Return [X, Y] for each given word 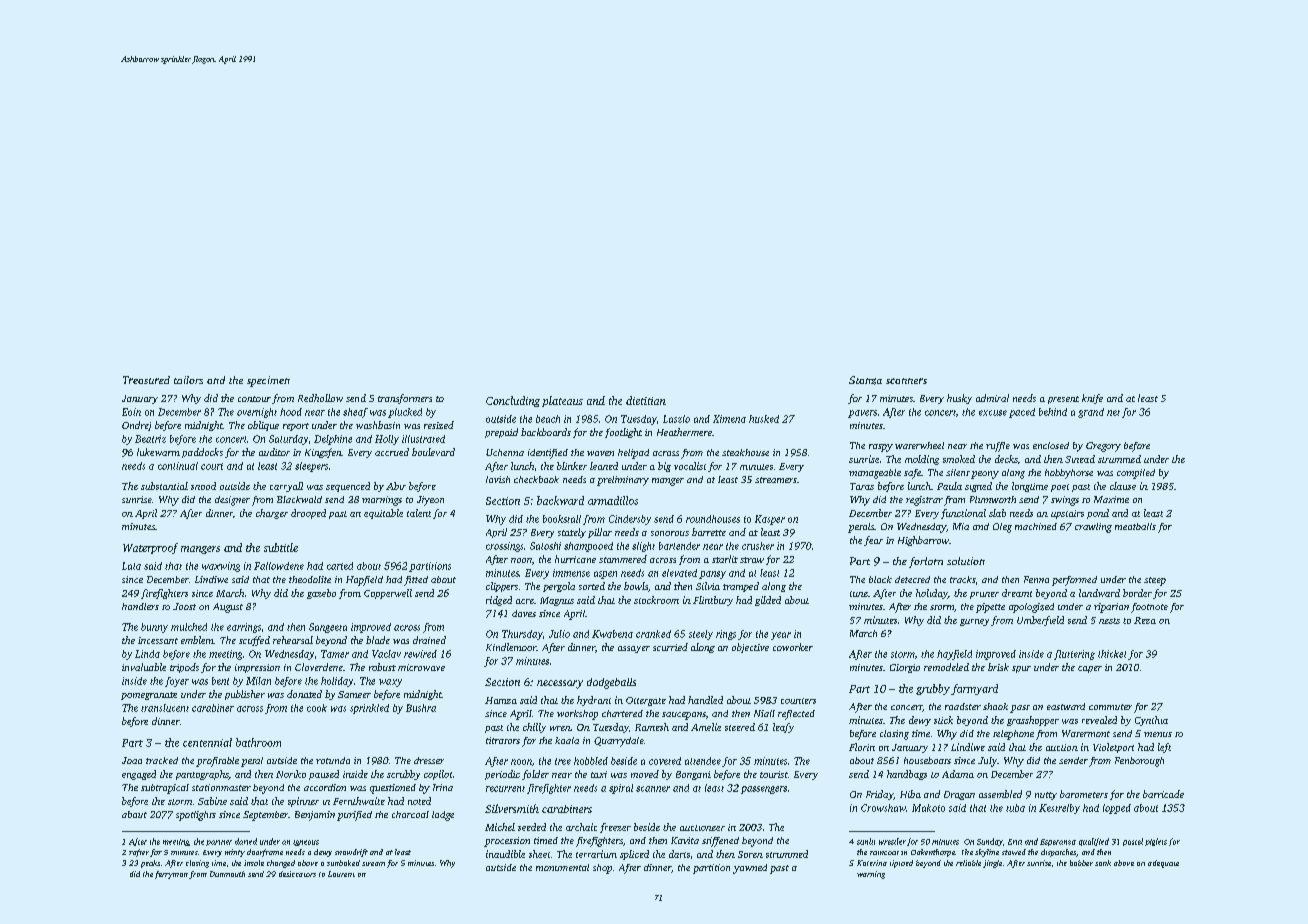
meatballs [1135, 526]
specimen [268, 381]
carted [340, 566]
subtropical [165, 789]
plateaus [562, 401]
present [1063, 400]
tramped [741, 587]
